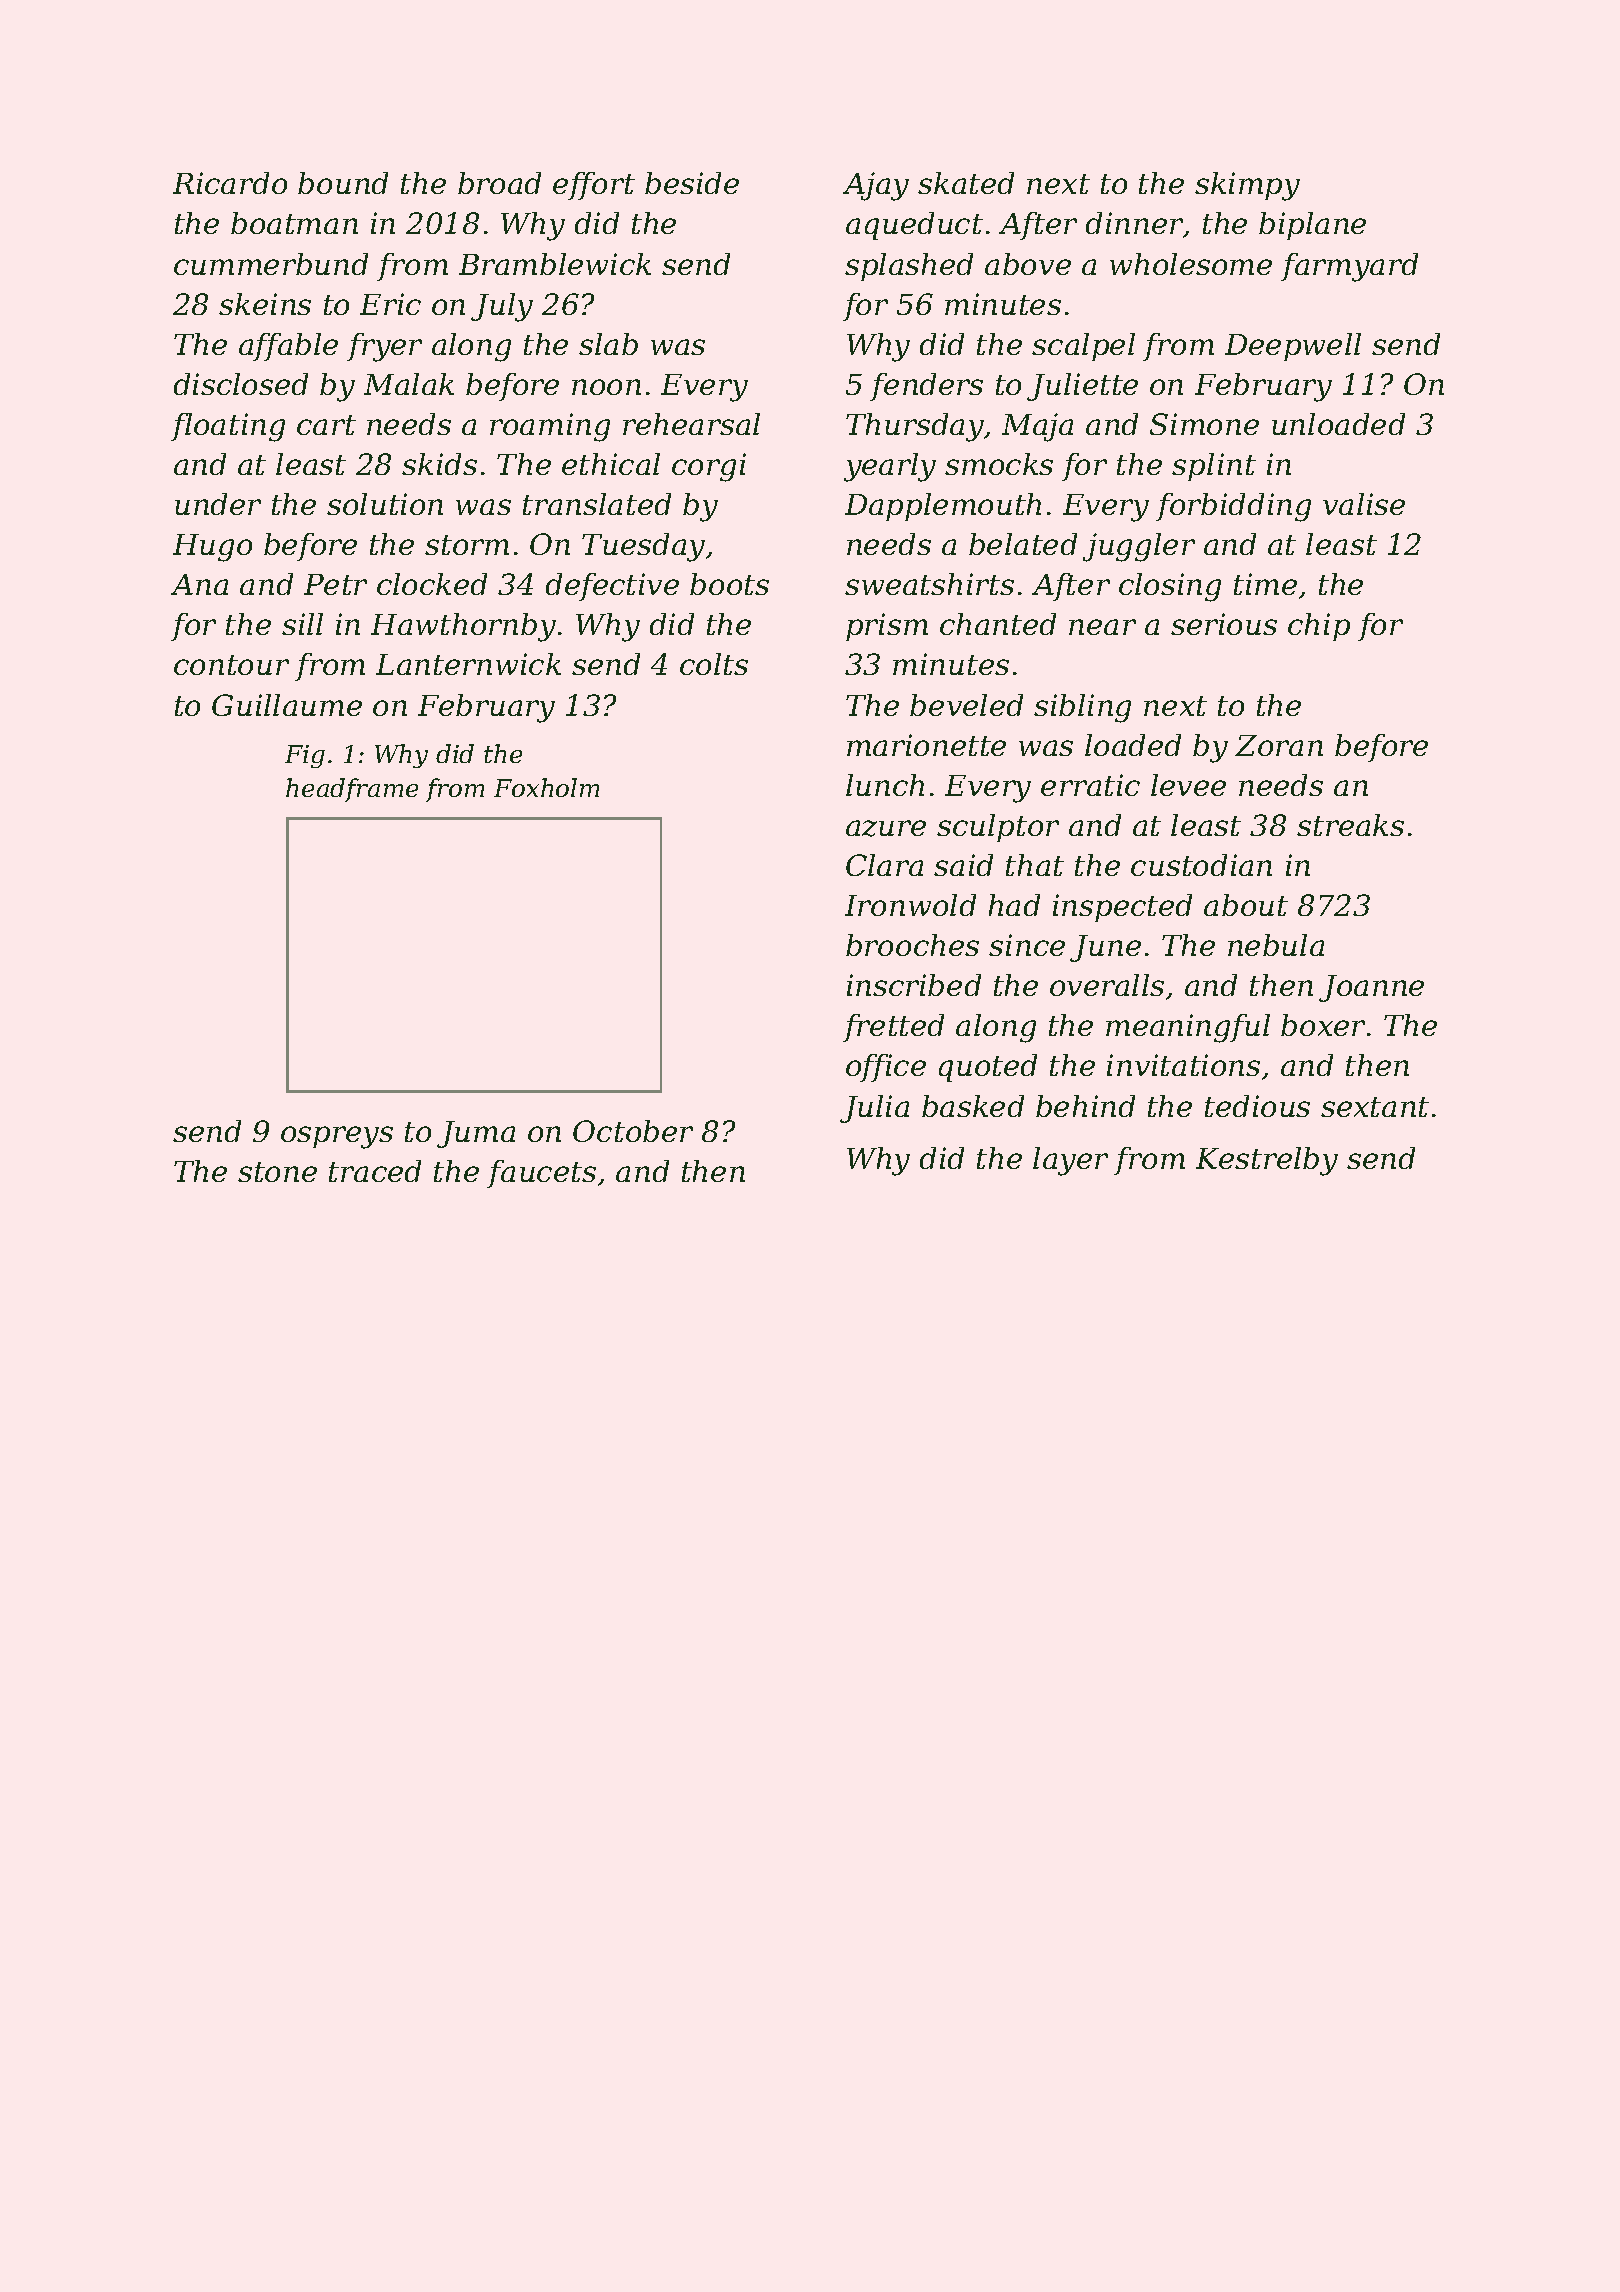  What do you see at coordinates (884, 865) in the document?
I see `Clara` at bounding box center [884, 865].
